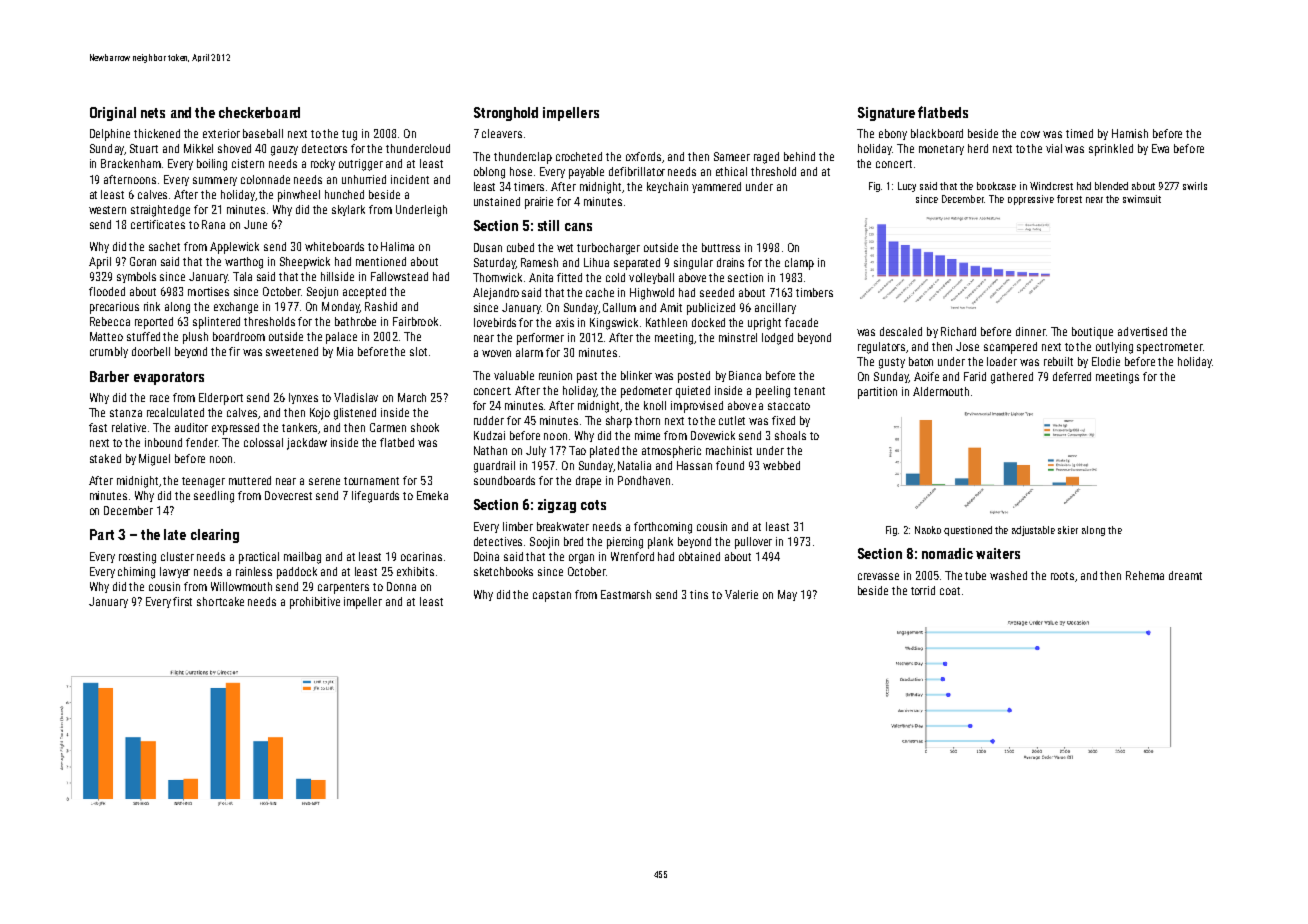 Image resolution: width=1308 pixels, height=924 pixels. I want to click on checkerboard, so click(259, 112).
